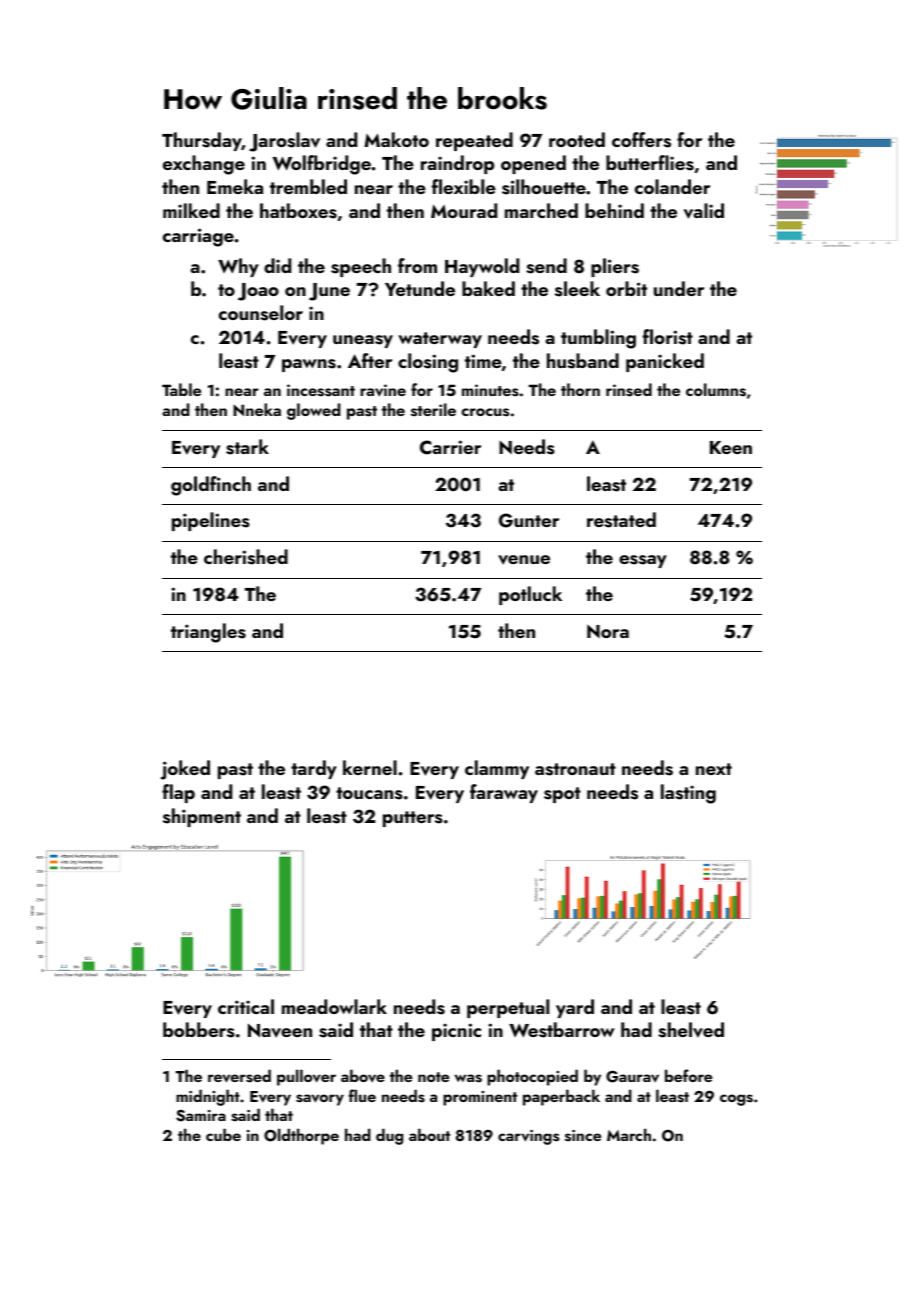  Describe the element at coordinates (688, 794) in the page. I see `lasting` at that location.
